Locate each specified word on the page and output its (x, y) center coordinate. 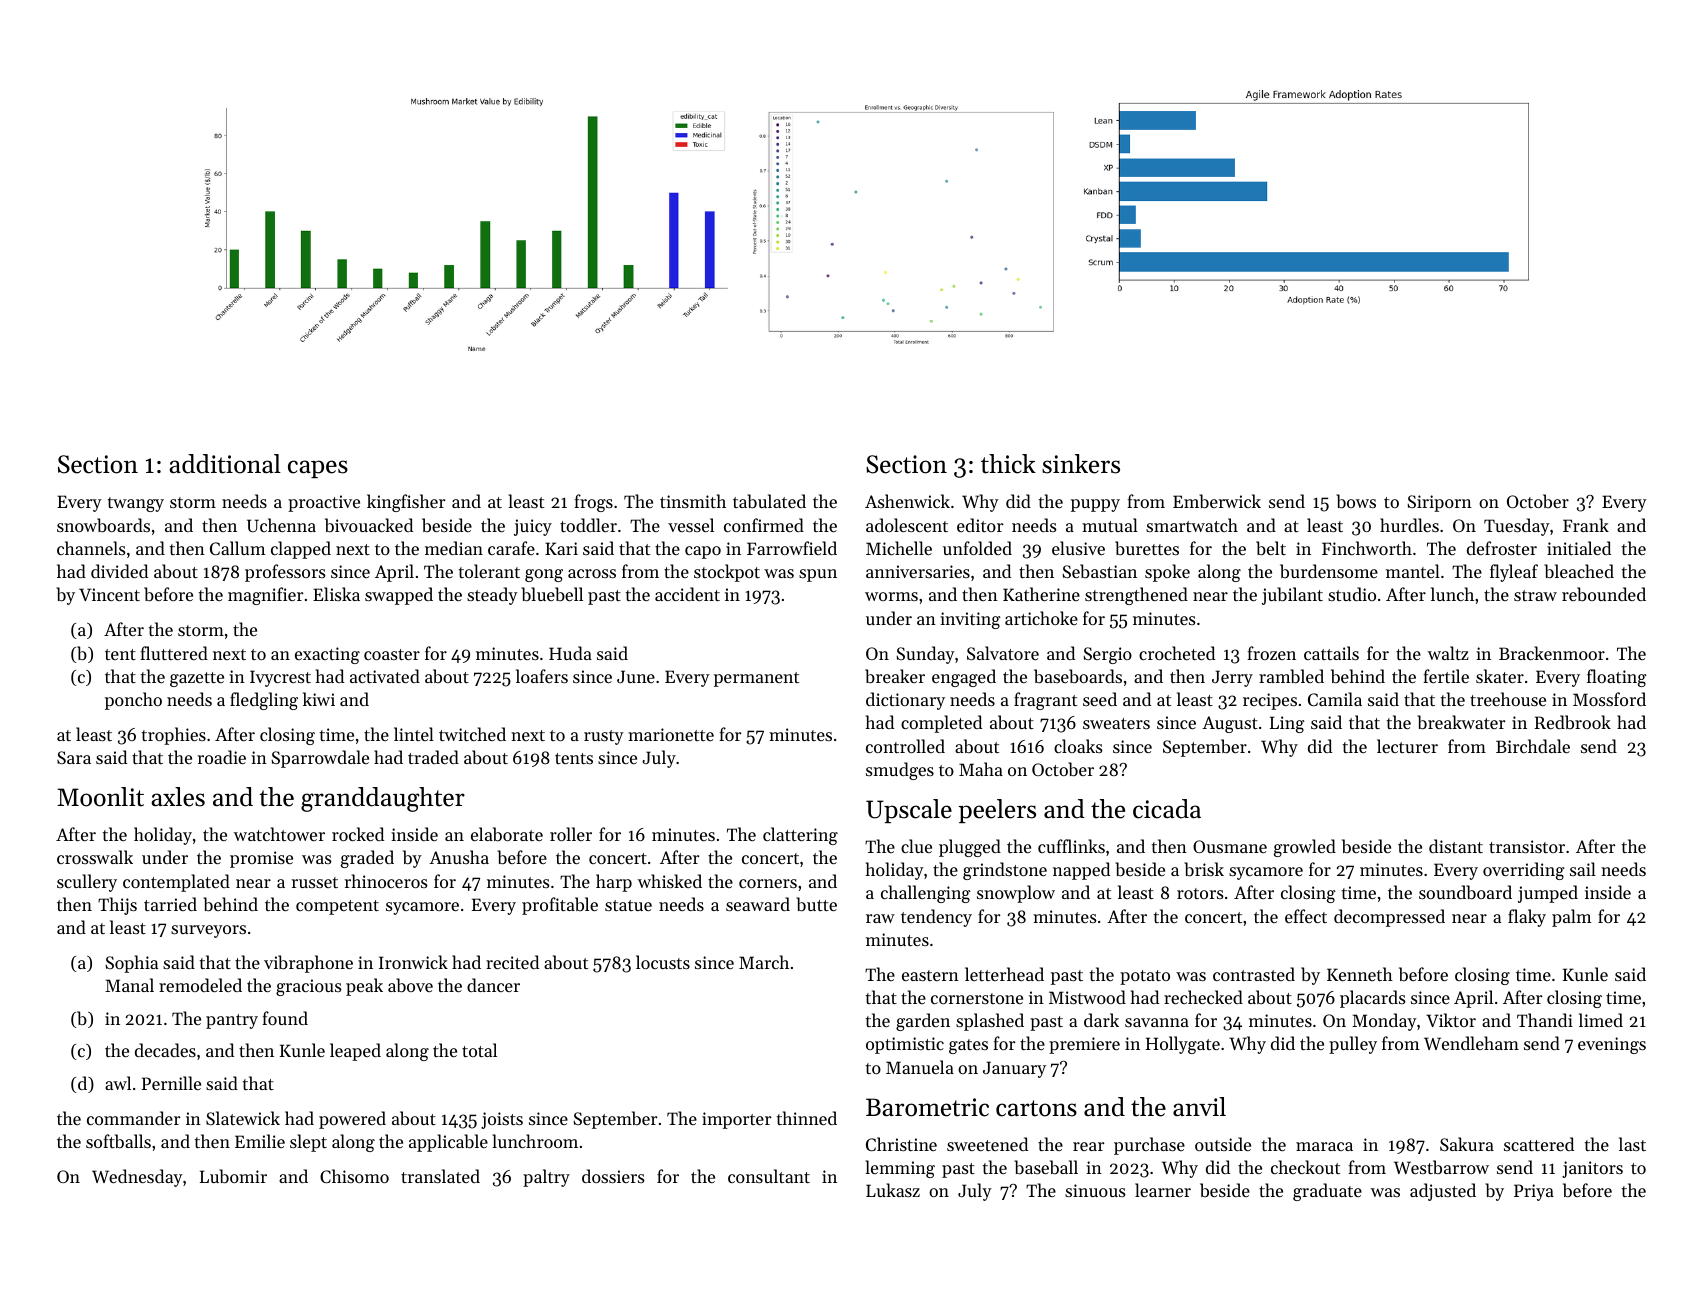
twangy (136, 504)
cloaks (1078, 746)
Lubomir (233, 1176)
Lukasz (893, 1190)
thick (1008, 464)
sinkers (1081, 464)
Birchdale (1533, 746)
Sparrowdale (320, 759)
